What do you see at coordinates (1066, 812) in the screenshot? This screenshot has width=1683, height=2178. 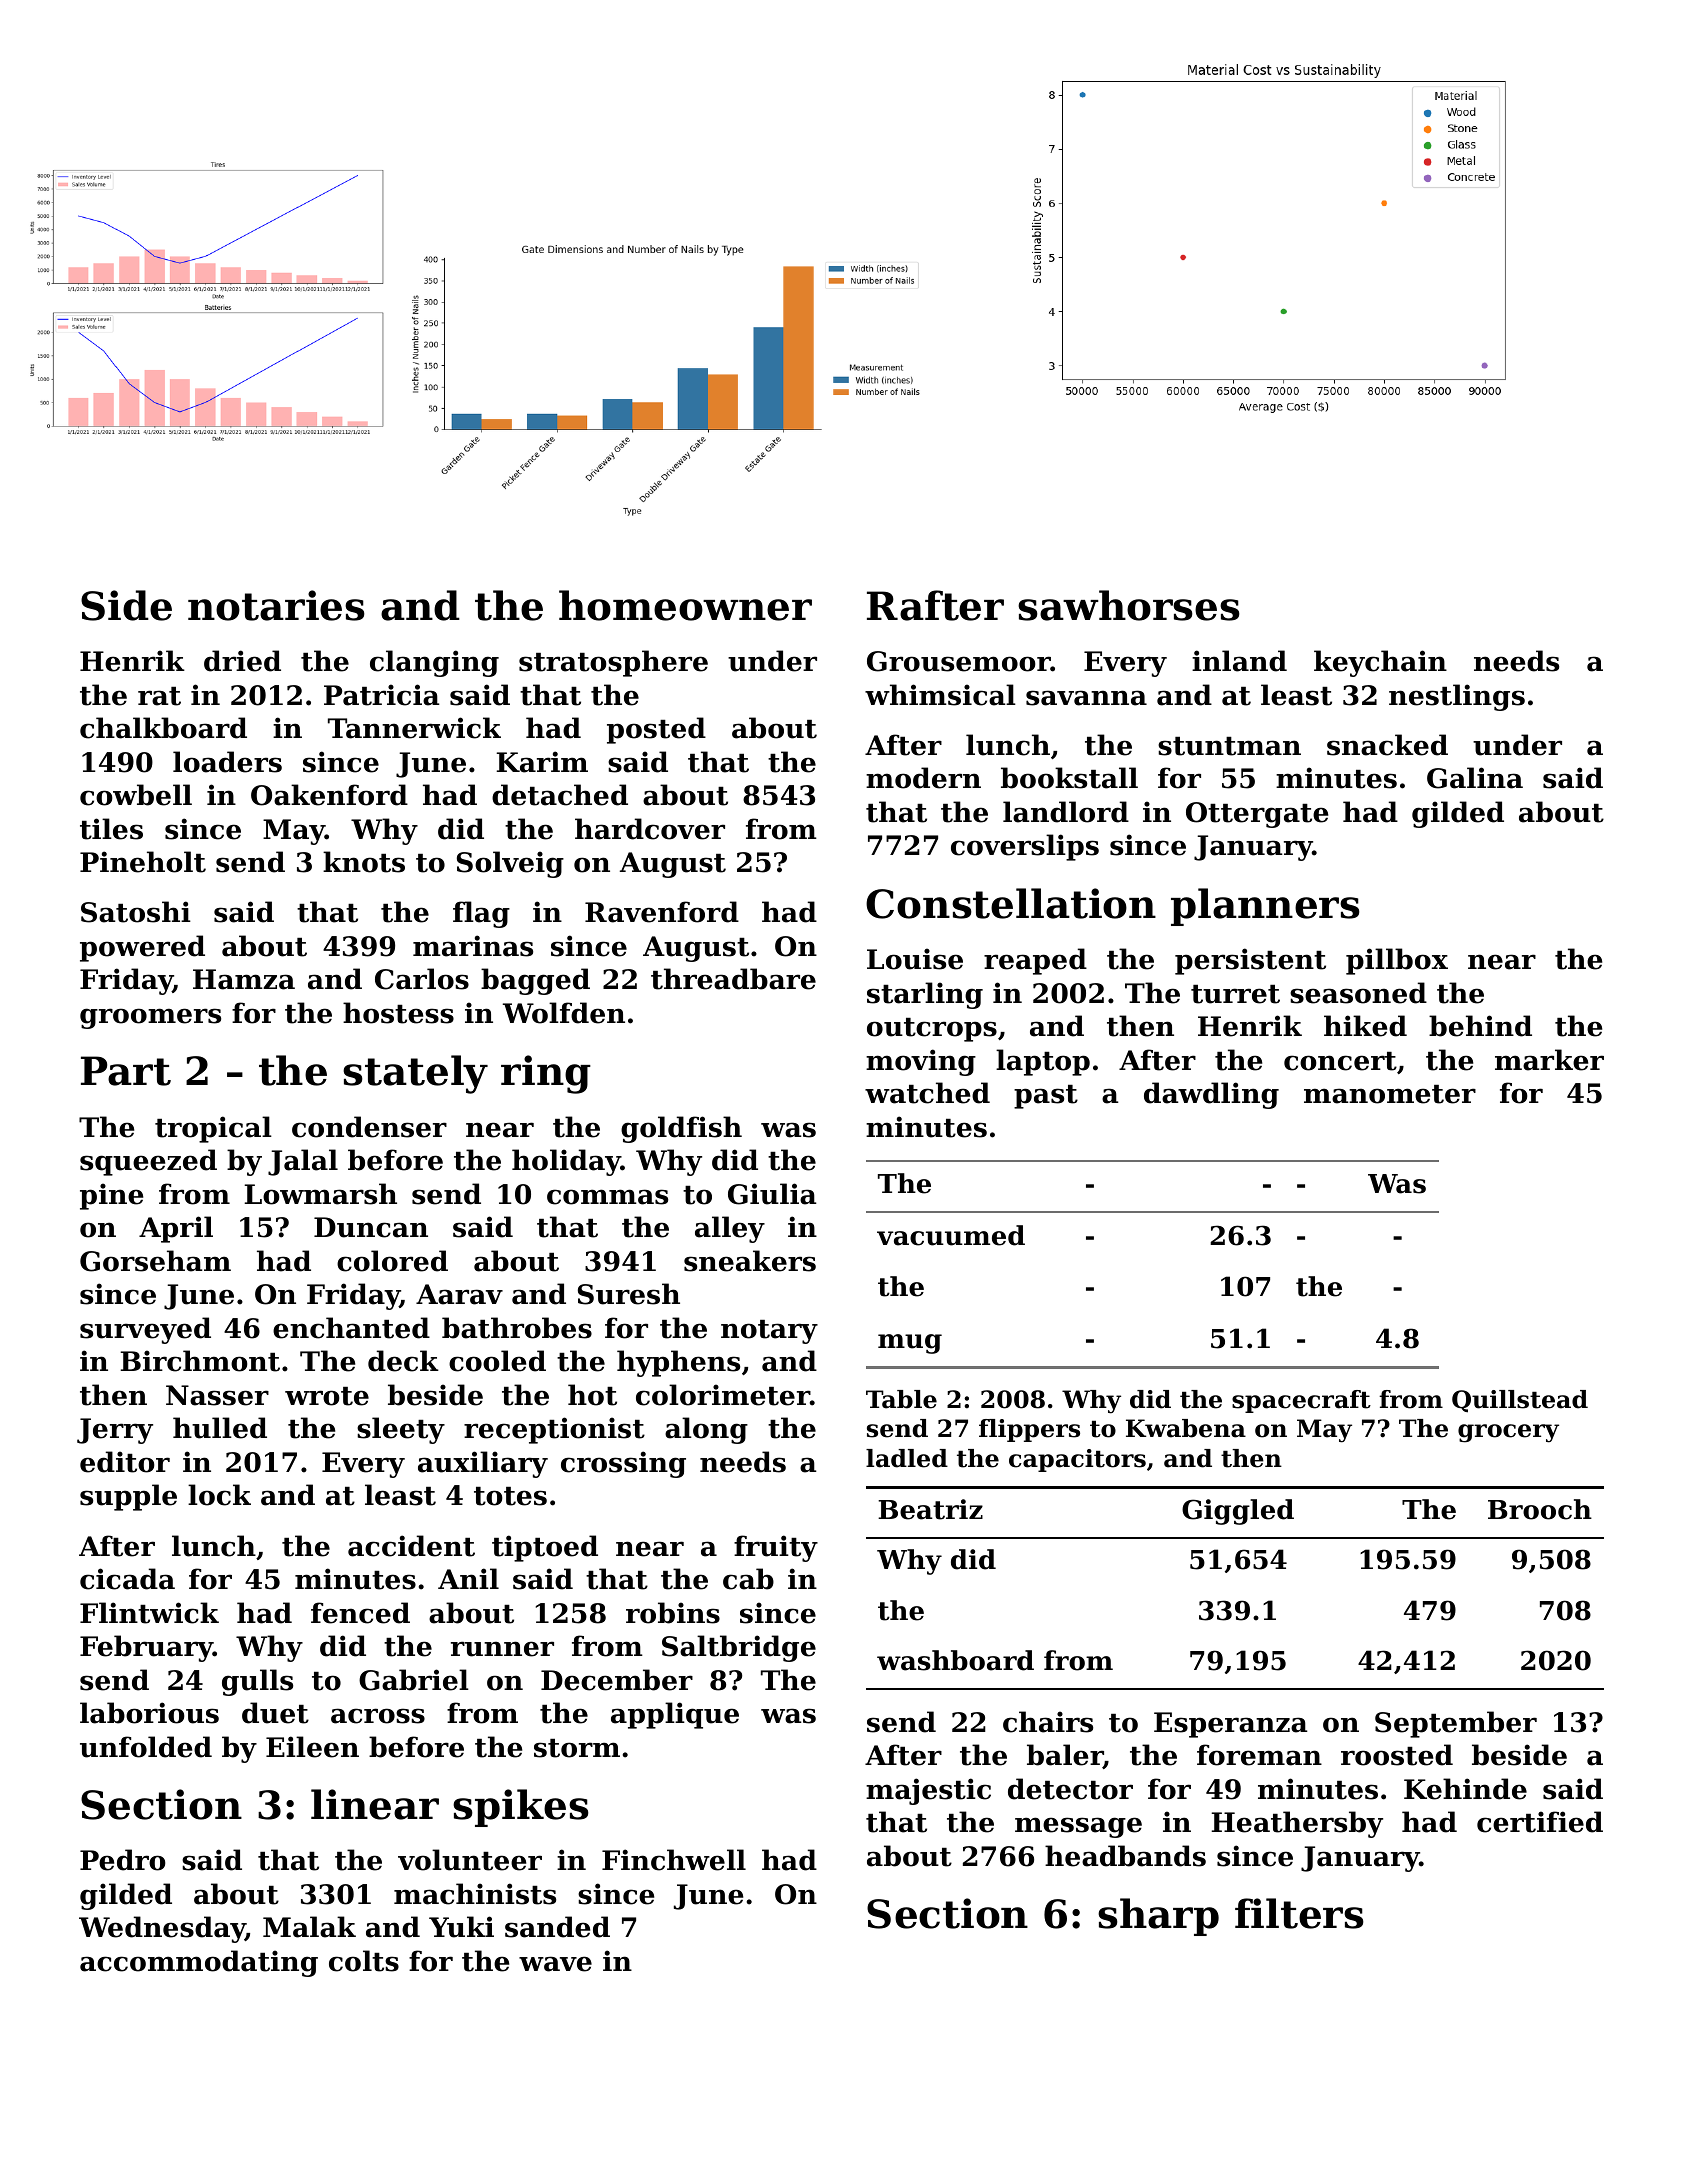 I see `landlord` at bounding box center [1066, 812].
